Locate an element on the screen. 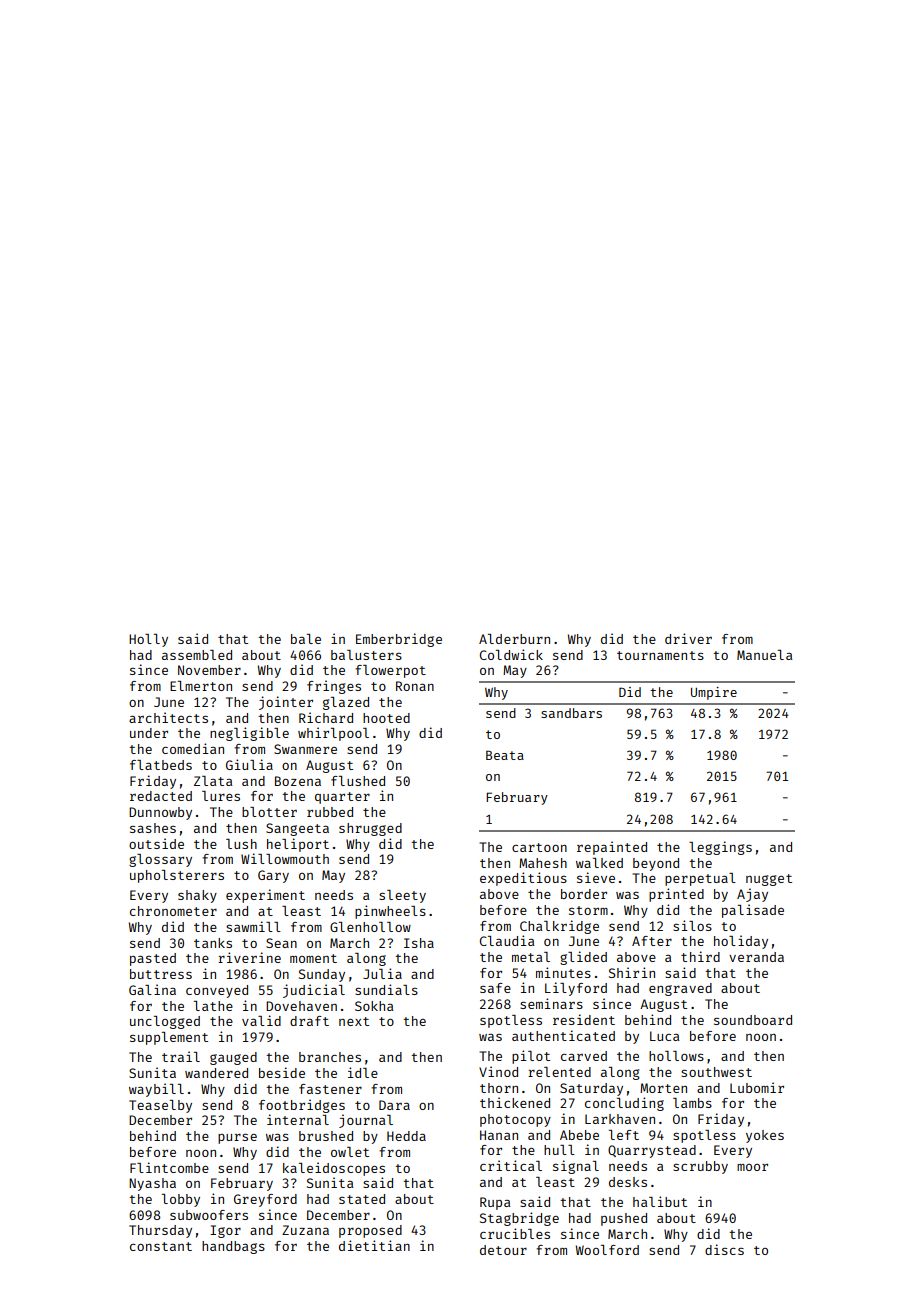  flatbeds is located at coordinates (161, 765).
